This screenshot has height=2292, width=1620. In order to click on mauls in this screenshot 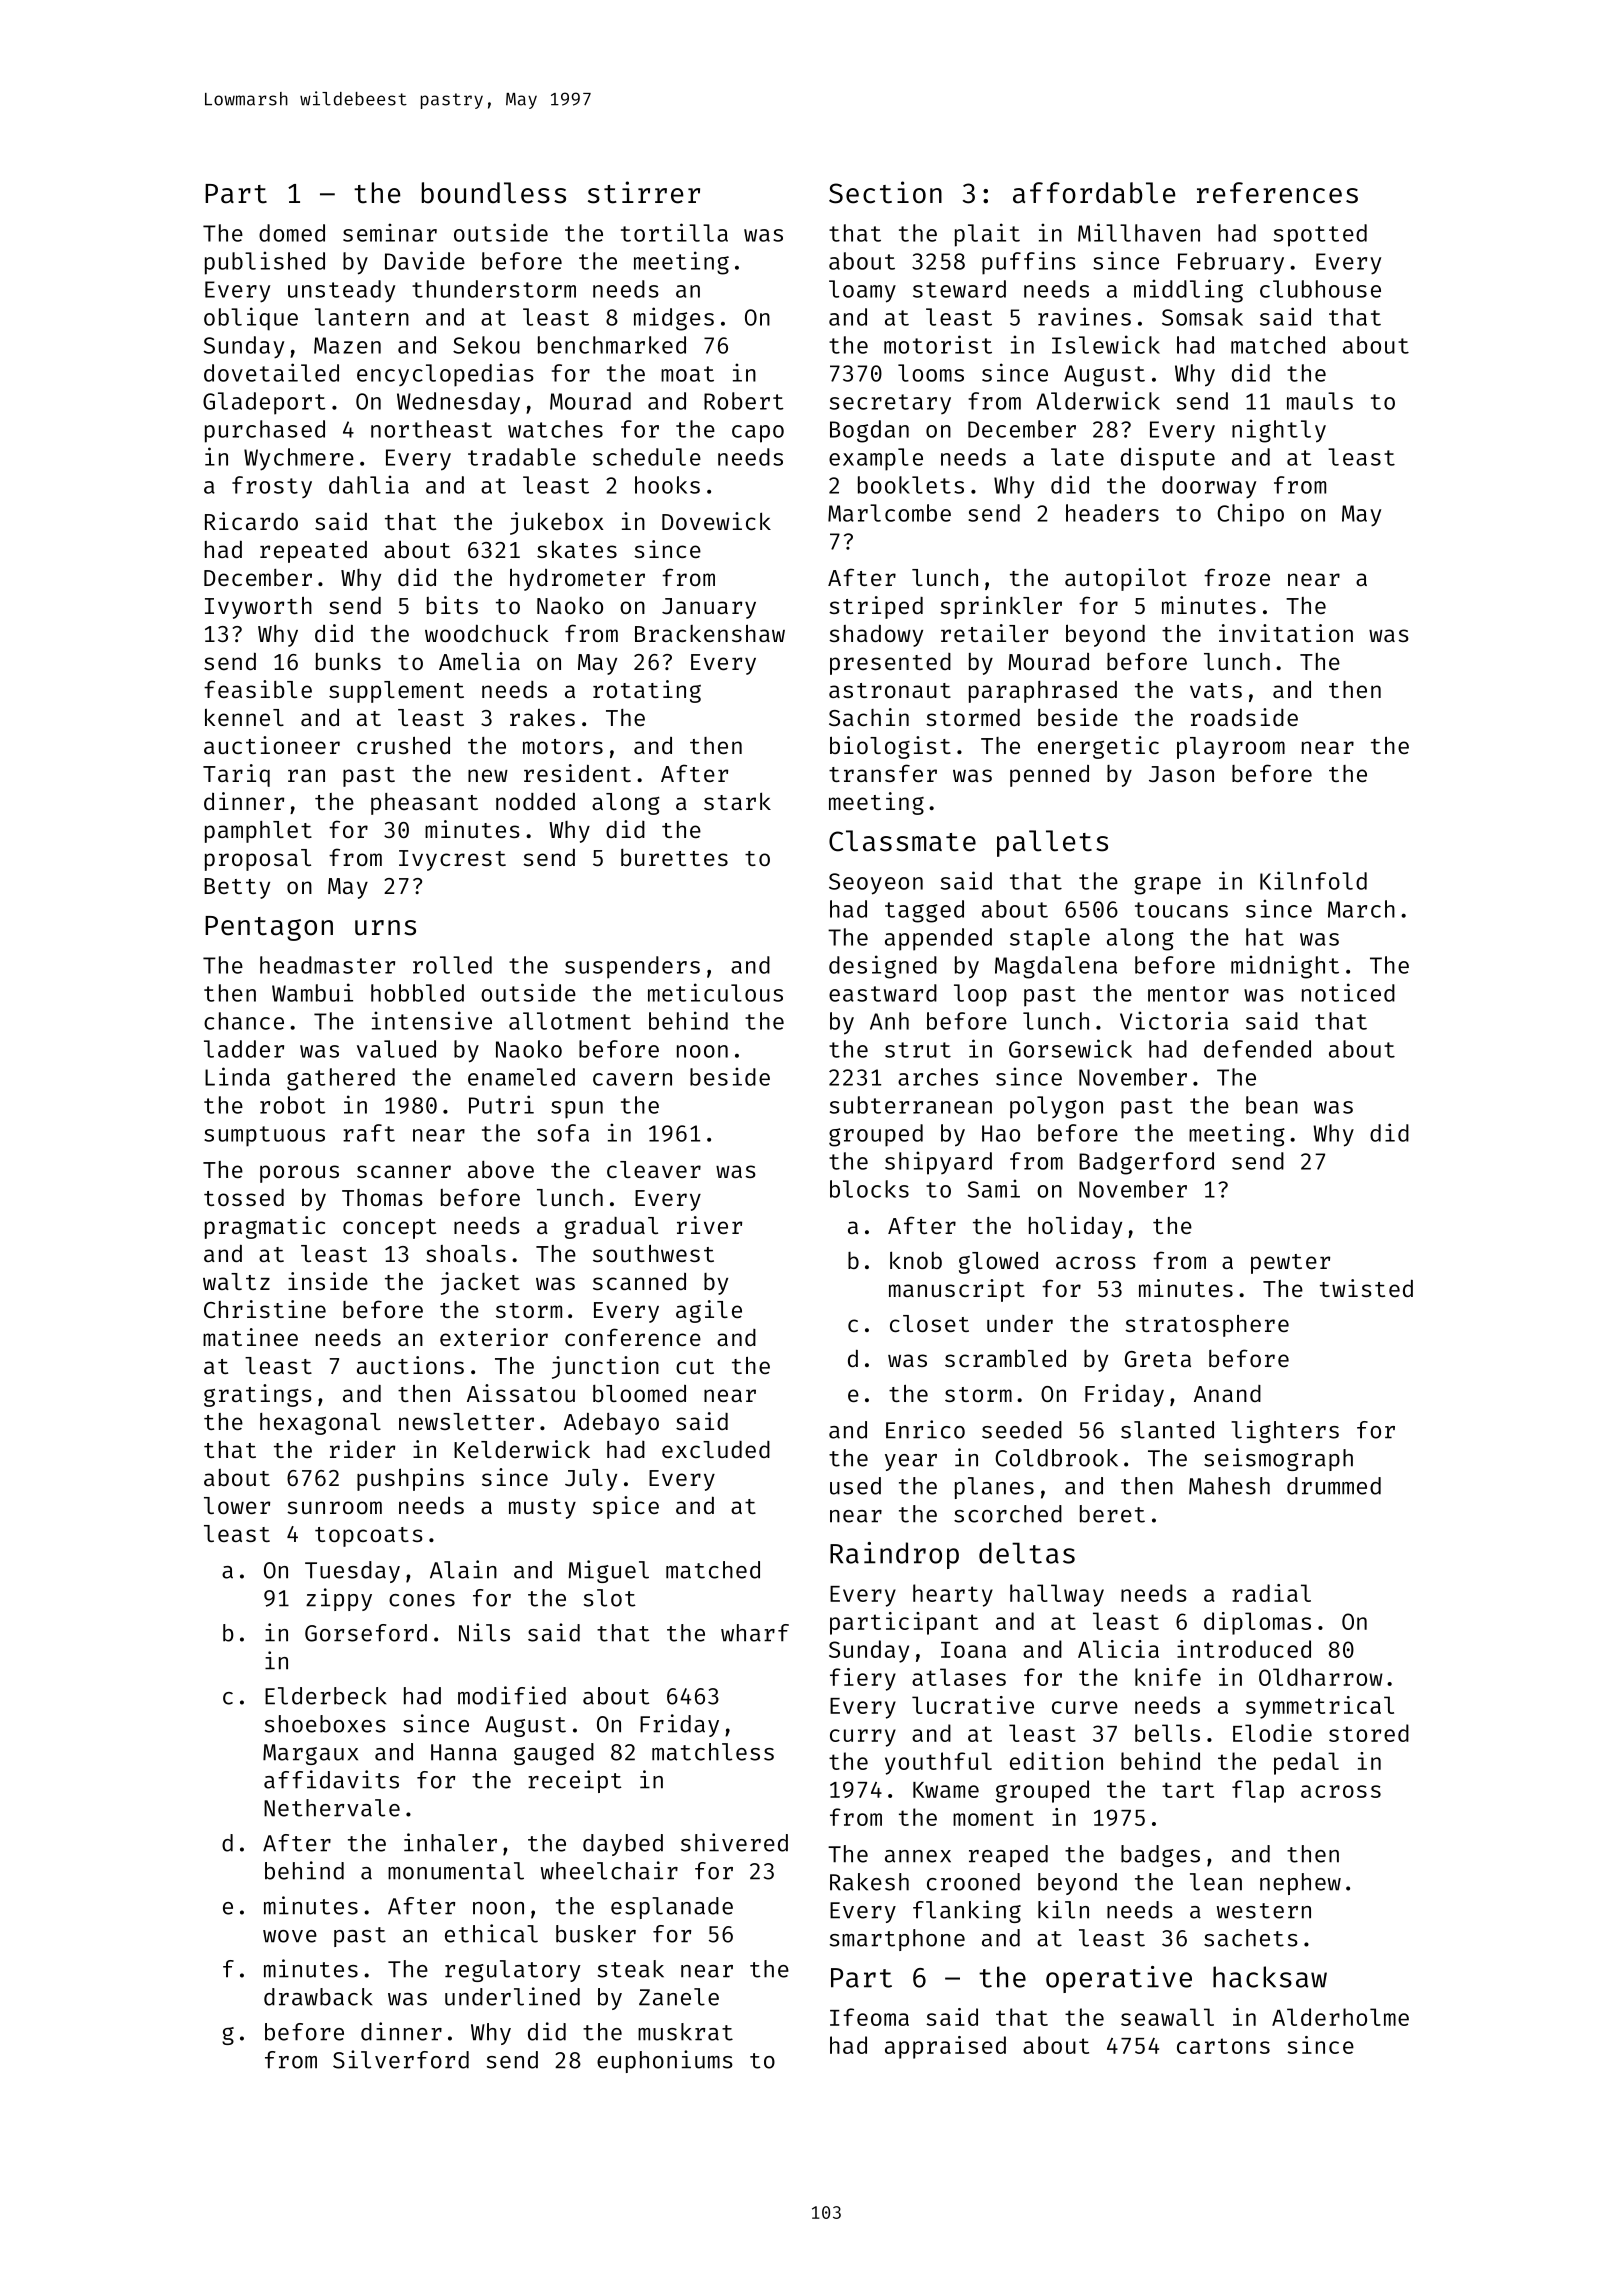, I will do `click(1320, 401)`.
